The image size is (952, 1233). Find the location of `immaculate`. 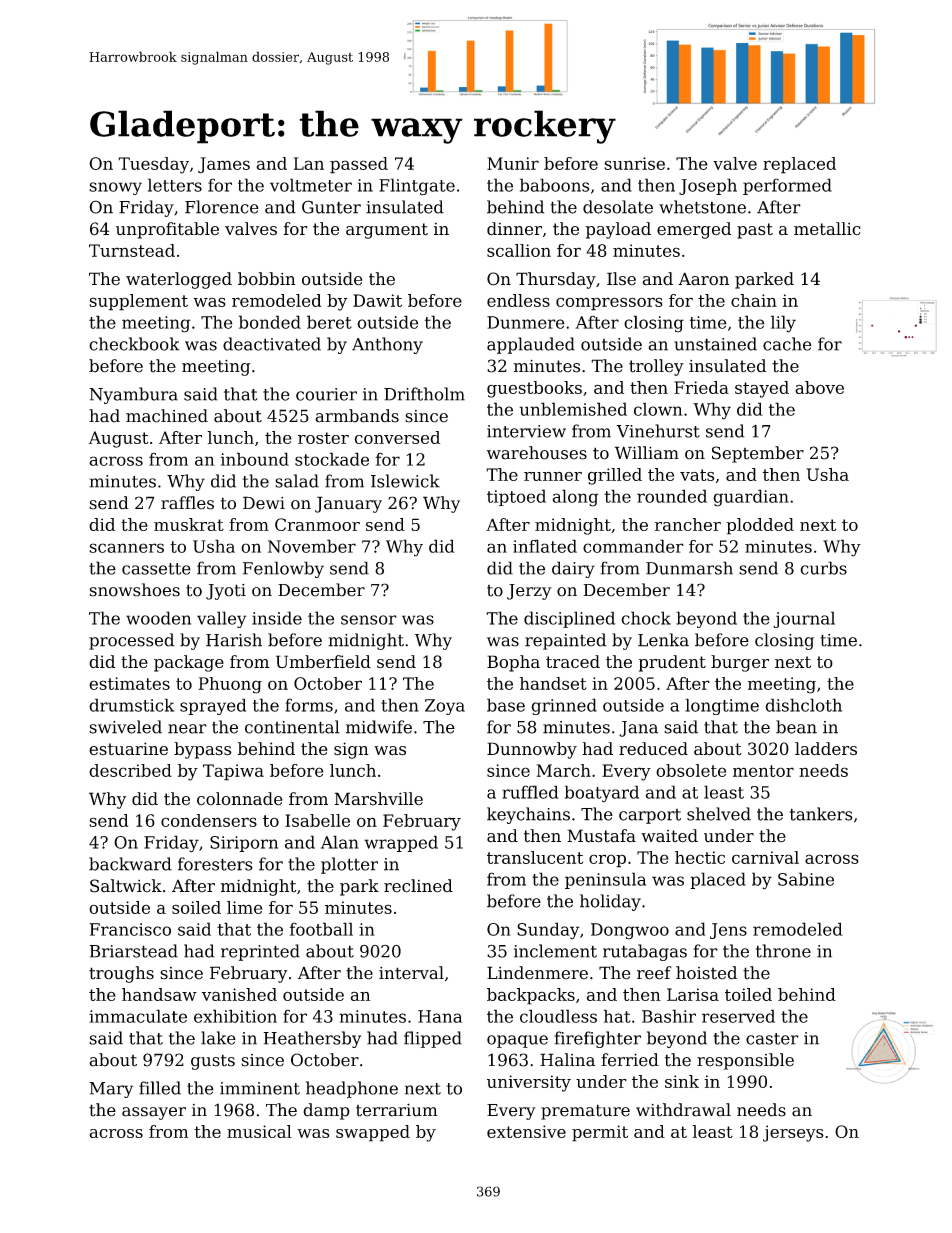

immaculate is located at coordinates (138, 1016).
